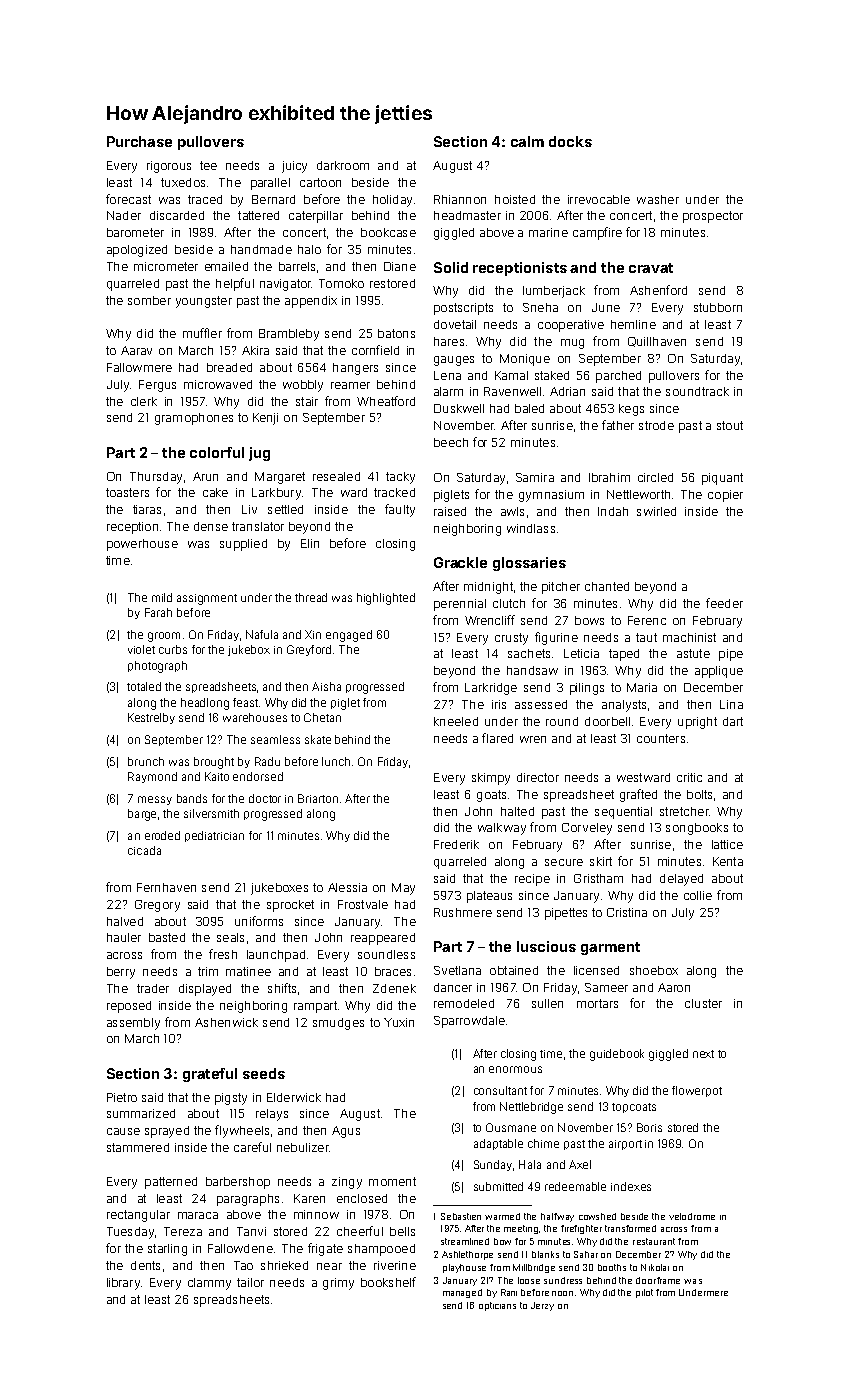 This image has width=849, height=1400. What do you see at coordinates (654, 970) in the image?
I see `shoebox` at bounding box center [654, 970].
